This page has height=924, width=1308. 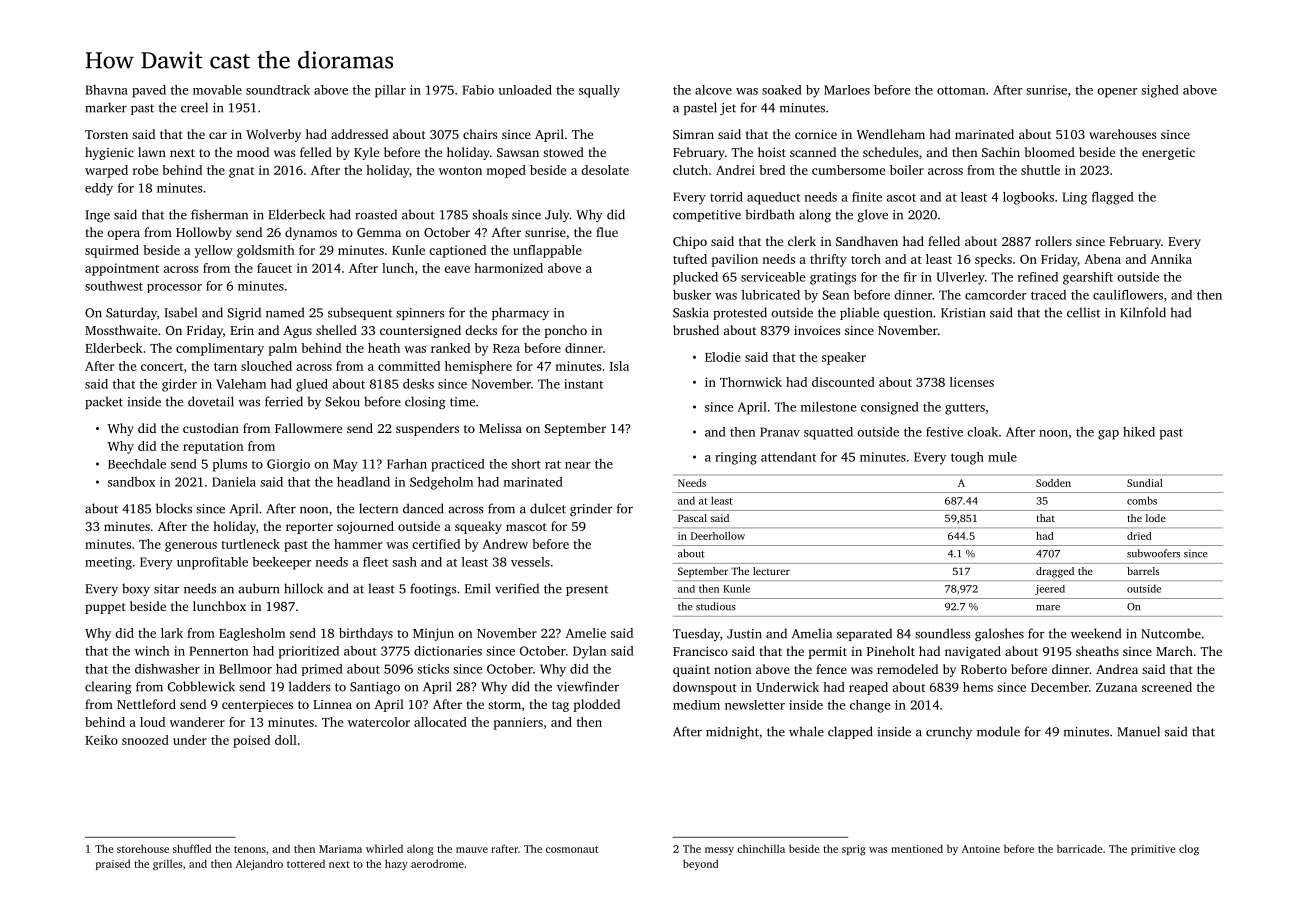 What do you see at coordinates (732, 732) in the page?
I see `midnight` at bounding box center [732, 732].
